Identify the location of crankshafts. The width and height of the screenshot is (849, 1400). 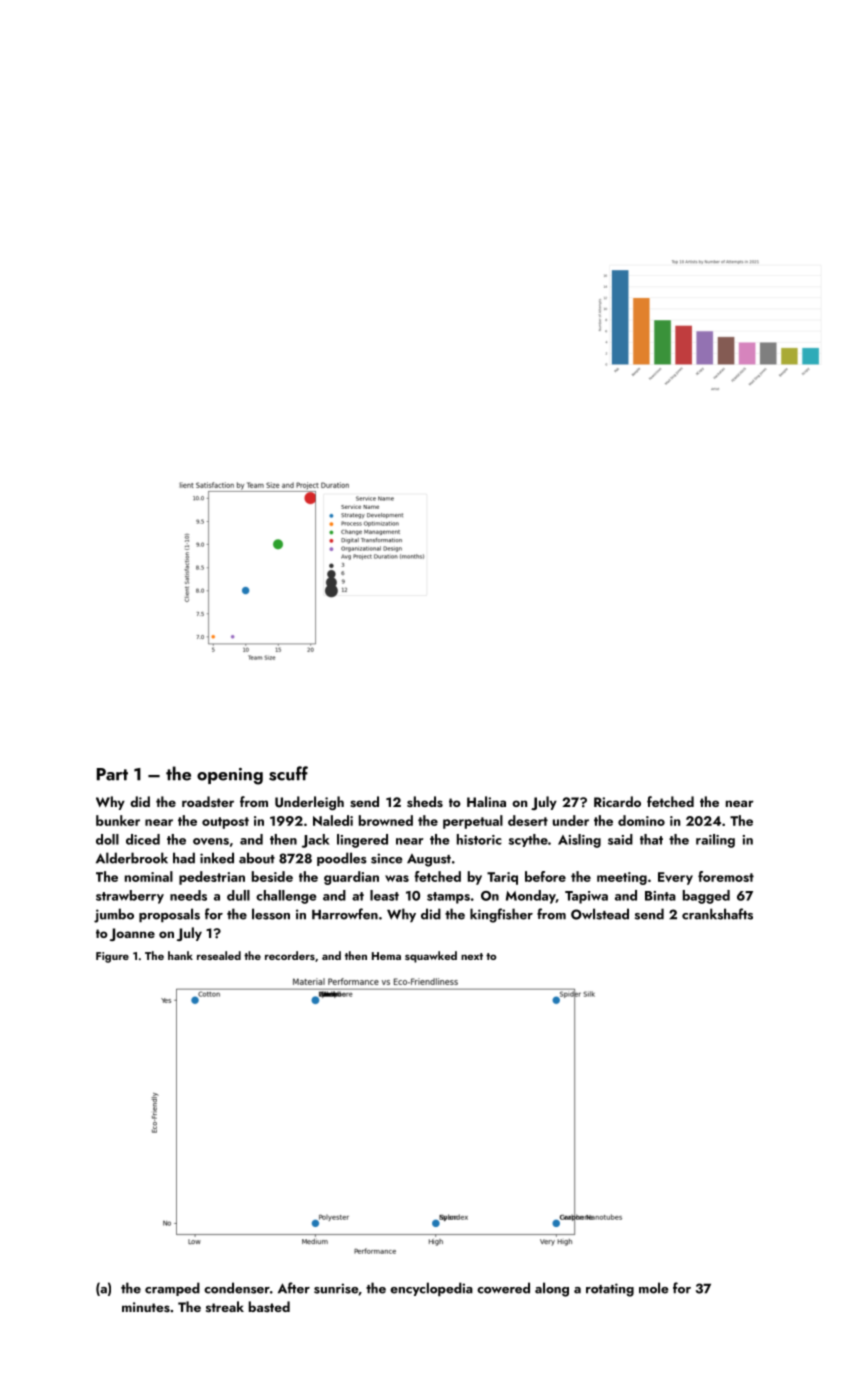
(717, 914).
